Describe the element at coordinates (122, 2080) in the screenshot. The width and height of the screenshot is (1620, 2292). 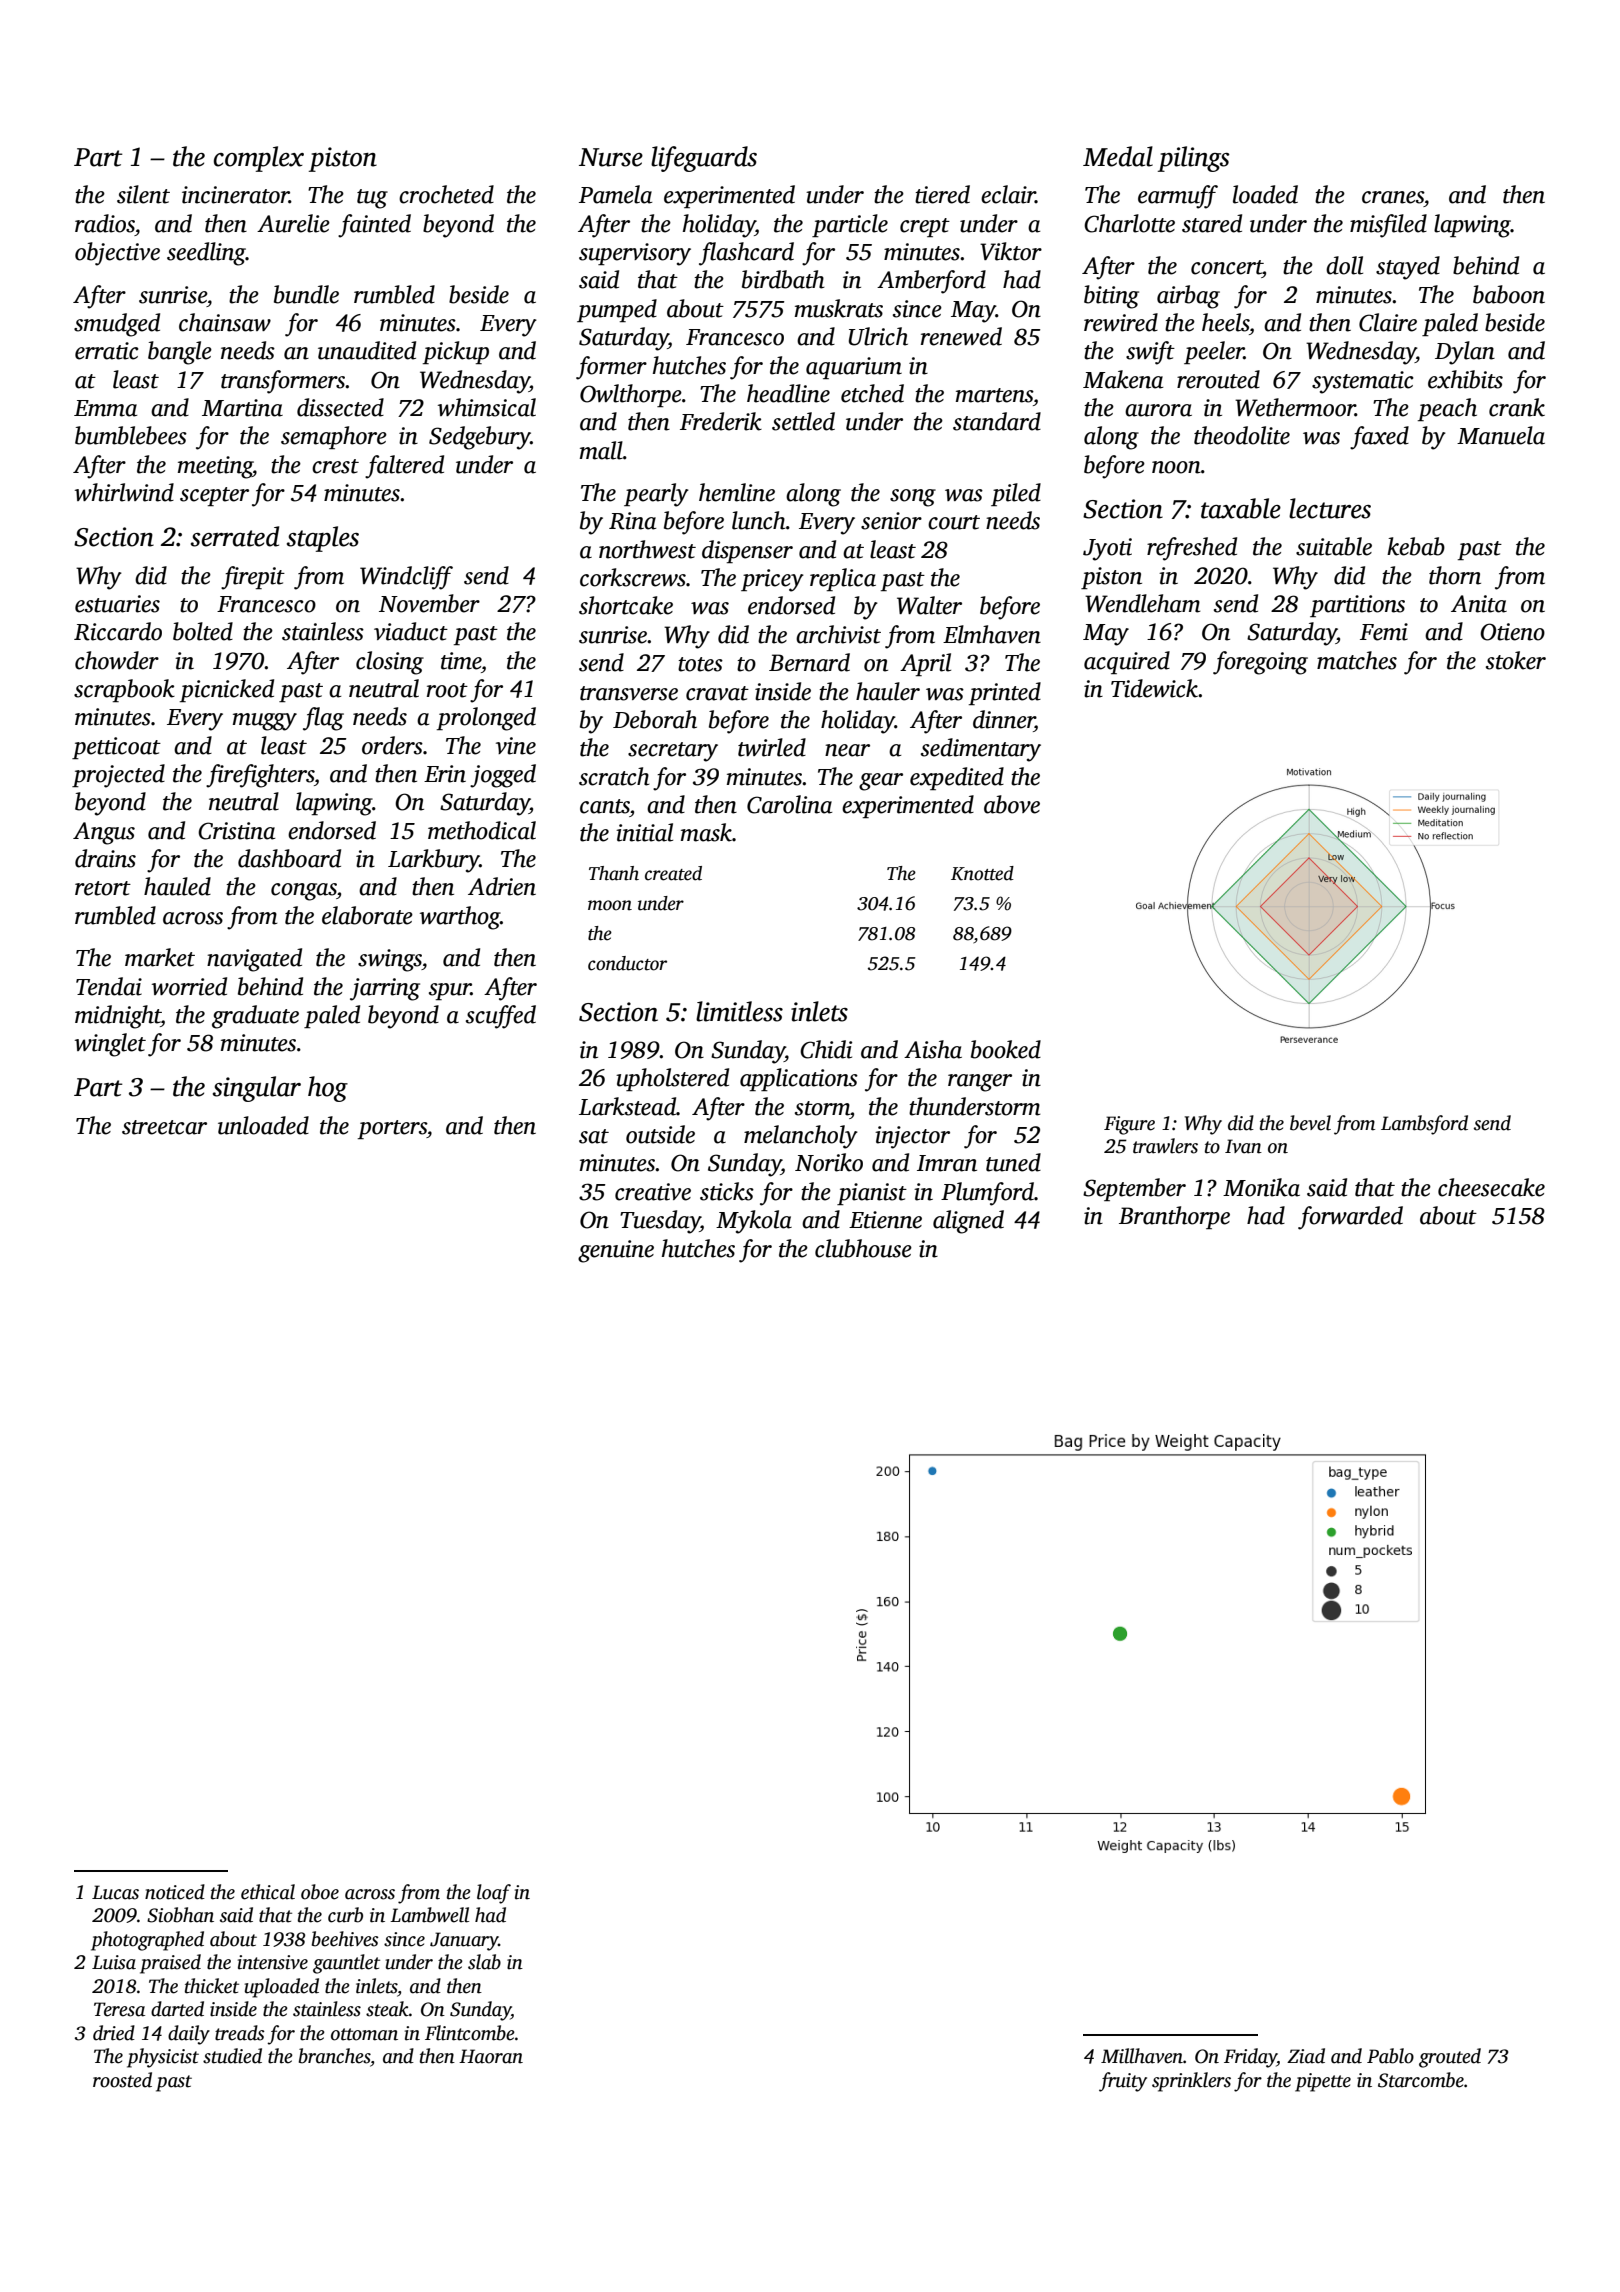
I see `roosted` at that location.
